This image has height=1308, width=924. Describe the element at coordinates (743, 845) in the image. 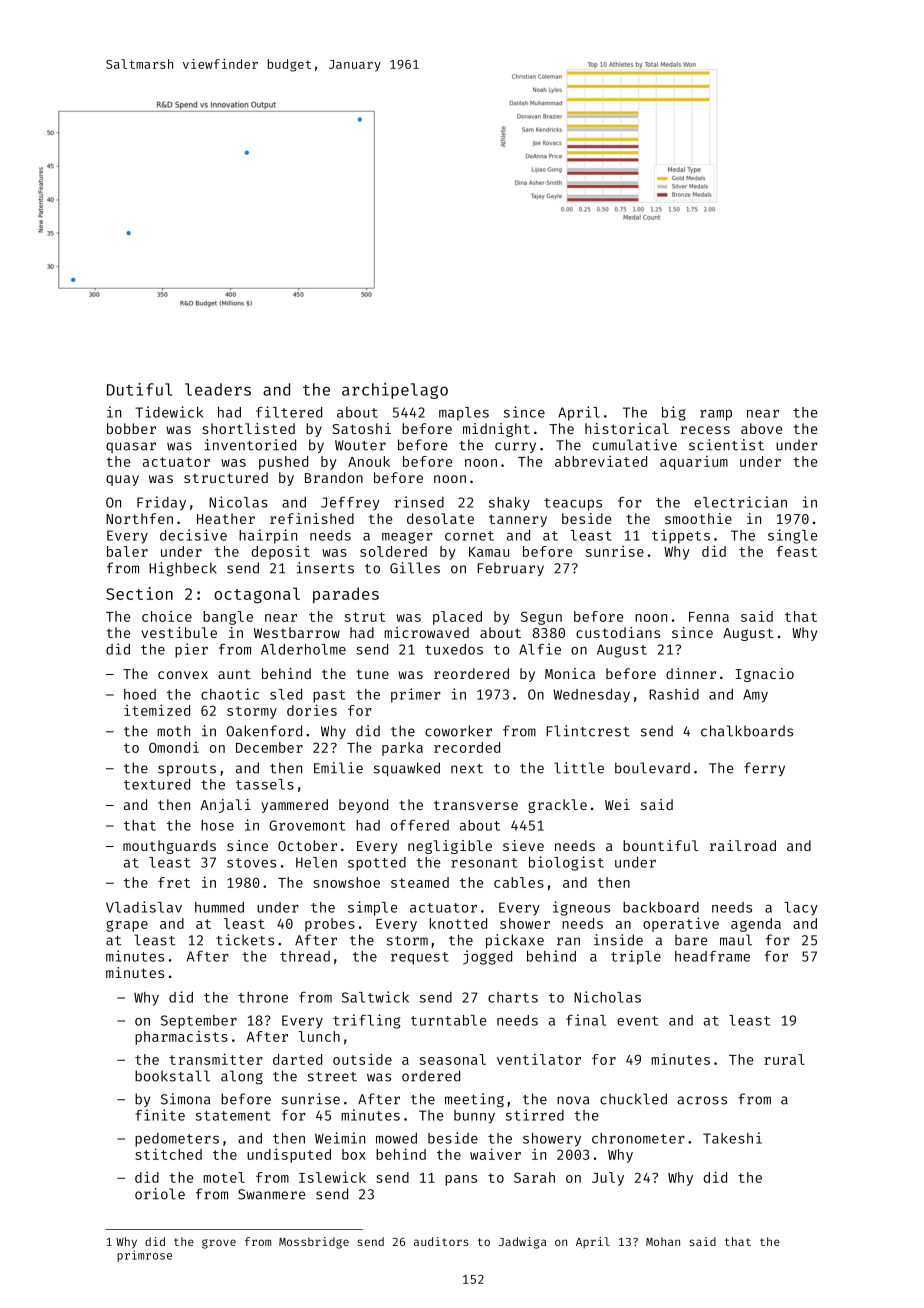

I see `railroad` at that location.
